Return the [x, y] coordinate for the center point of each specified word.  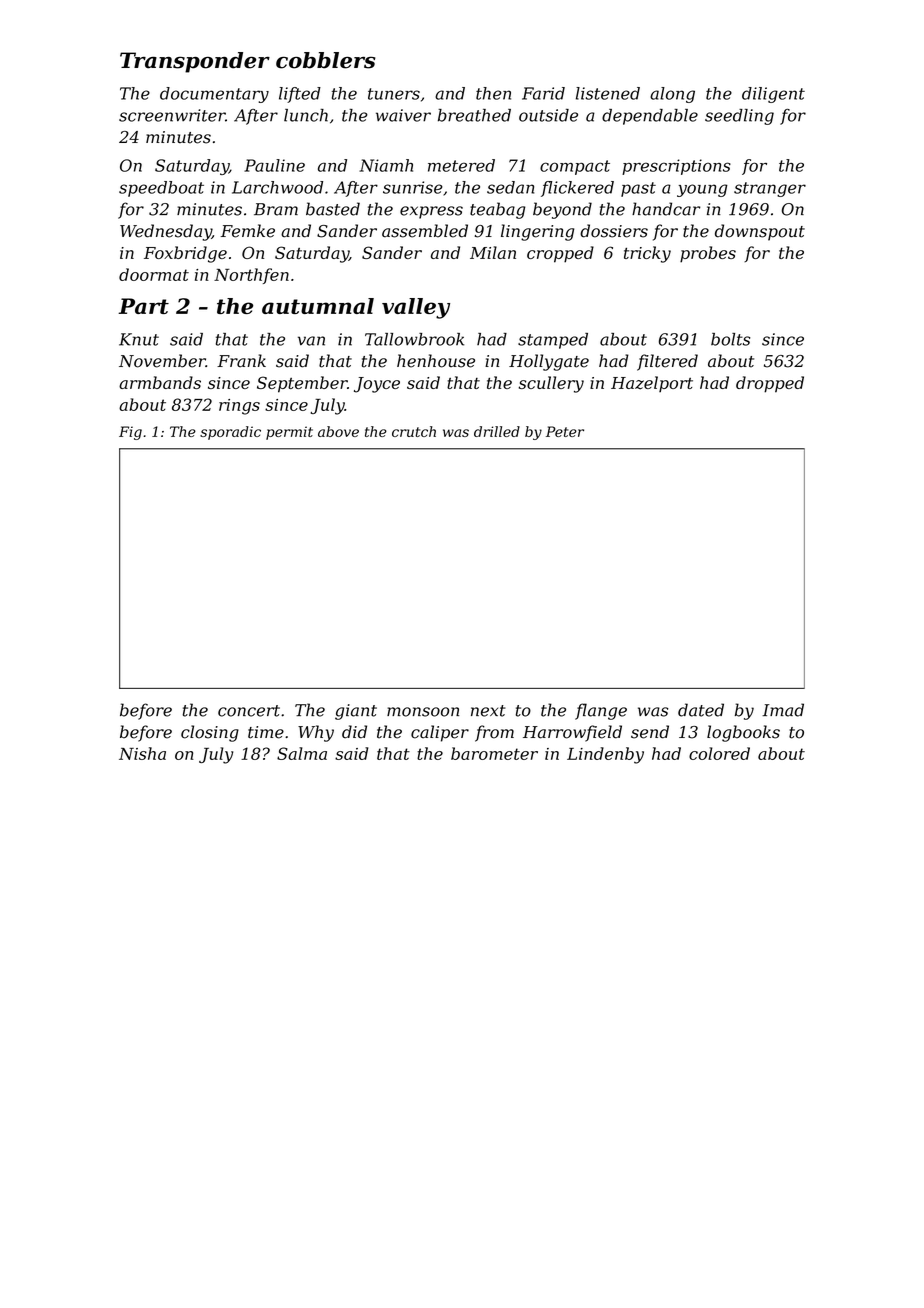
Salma [302, 753]
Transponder [195, 62]
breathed [474, 115]
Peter [565, 431]
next [488, 711]
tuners [394, 94]
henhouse [436, 361]
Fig [130, 433]
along [672, 95]
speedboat [161, 189]
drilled [497, 431]
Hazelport [652, 384]
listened [608, 93]
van [311, 341]
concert [249, 711]
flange [601, 711]
